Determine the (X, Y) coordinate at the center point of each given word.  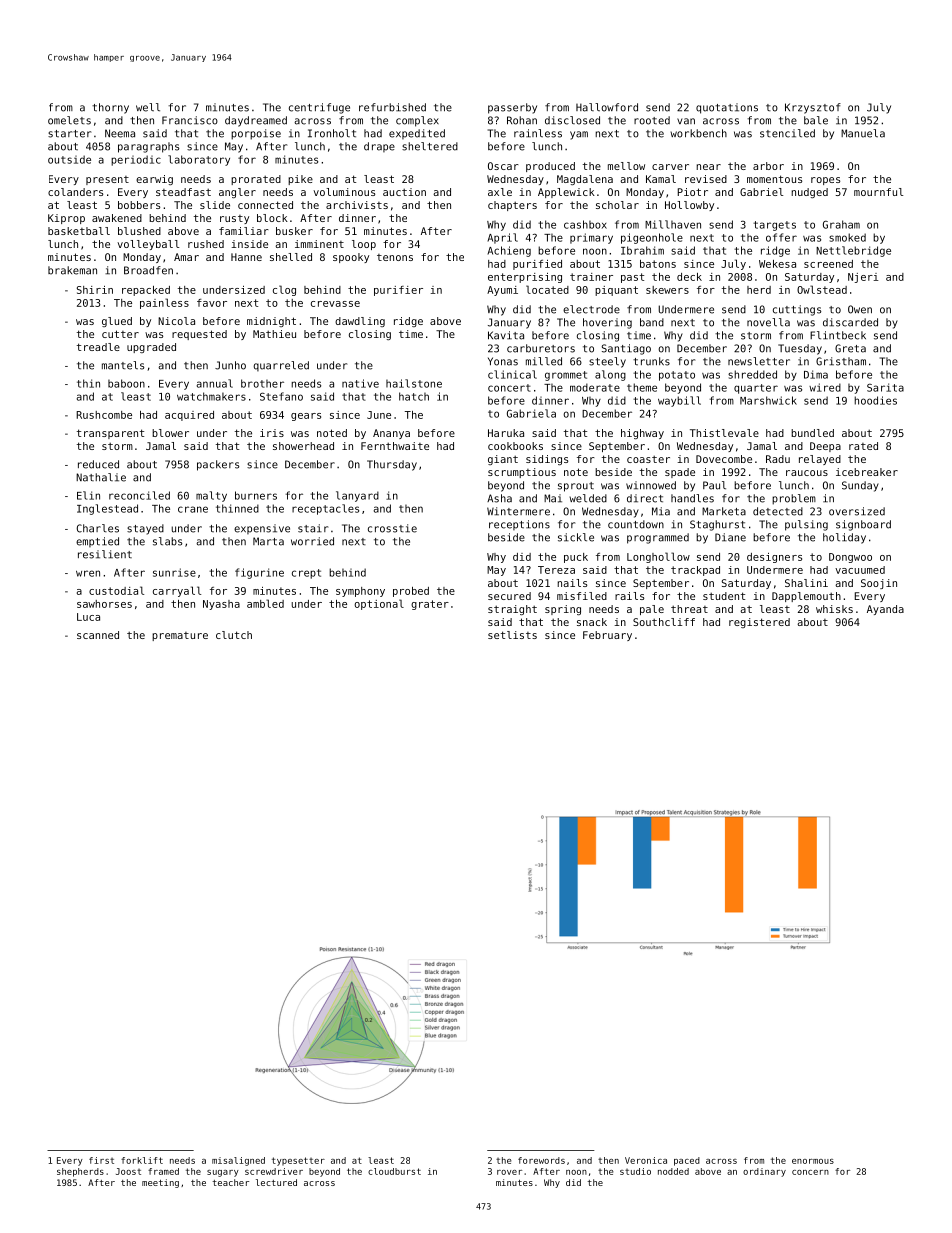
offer (781, 237)
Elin (88, 495)
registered (759, 623)
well (148, 107)
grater (430, 605)
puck (576, 558)
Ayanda (885, 610)
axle (500, 192)
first (101, 1160)
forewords (541, 1160)
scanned (98, 635)
